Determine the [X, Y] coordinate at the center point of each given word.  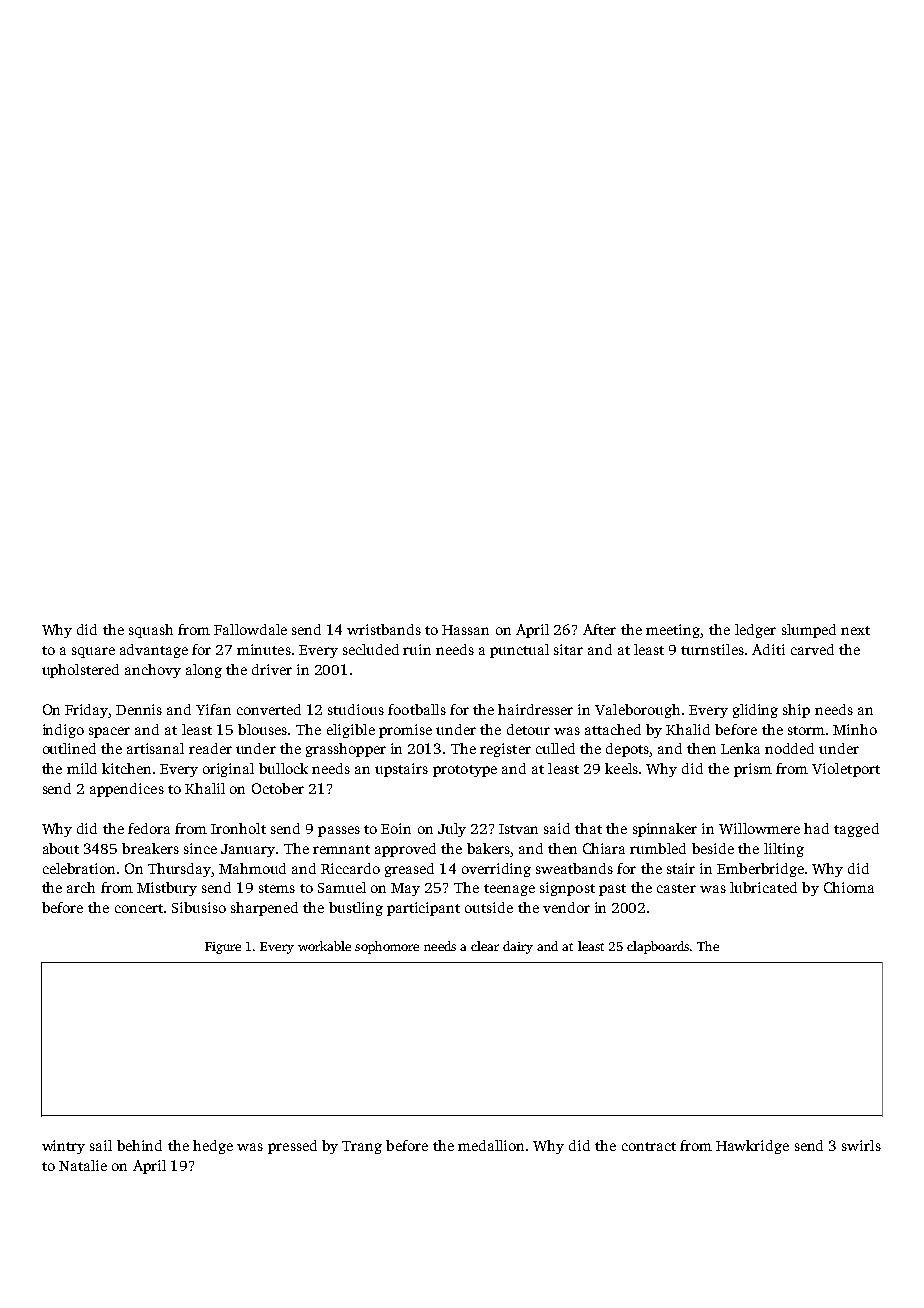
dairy [518, 947]
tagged [856, 830]
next [855, 630]
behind [139, 1145]
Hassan [465, 630]
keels [621, 768]
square [93, 652]
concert [139, 908]
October [278, 788]
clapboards [658, 947]
